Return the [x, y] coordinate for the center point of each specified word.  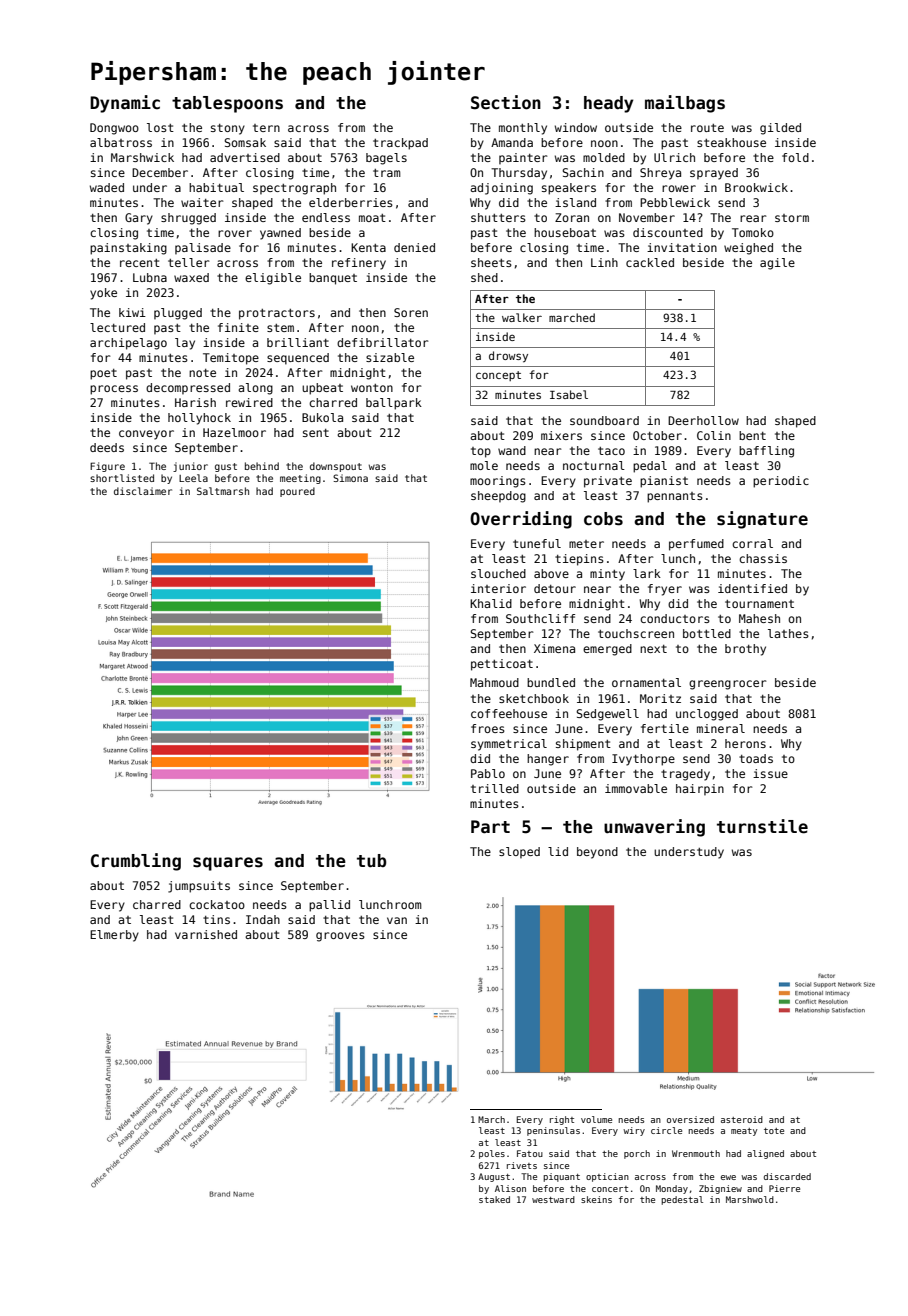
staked [494, 1199]
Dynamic [125, 104]
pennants [675, 497]
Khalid [491, 603]
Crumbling [136, 862]
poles [492, 1154]
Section [506, 102]
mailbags [685, 104]
